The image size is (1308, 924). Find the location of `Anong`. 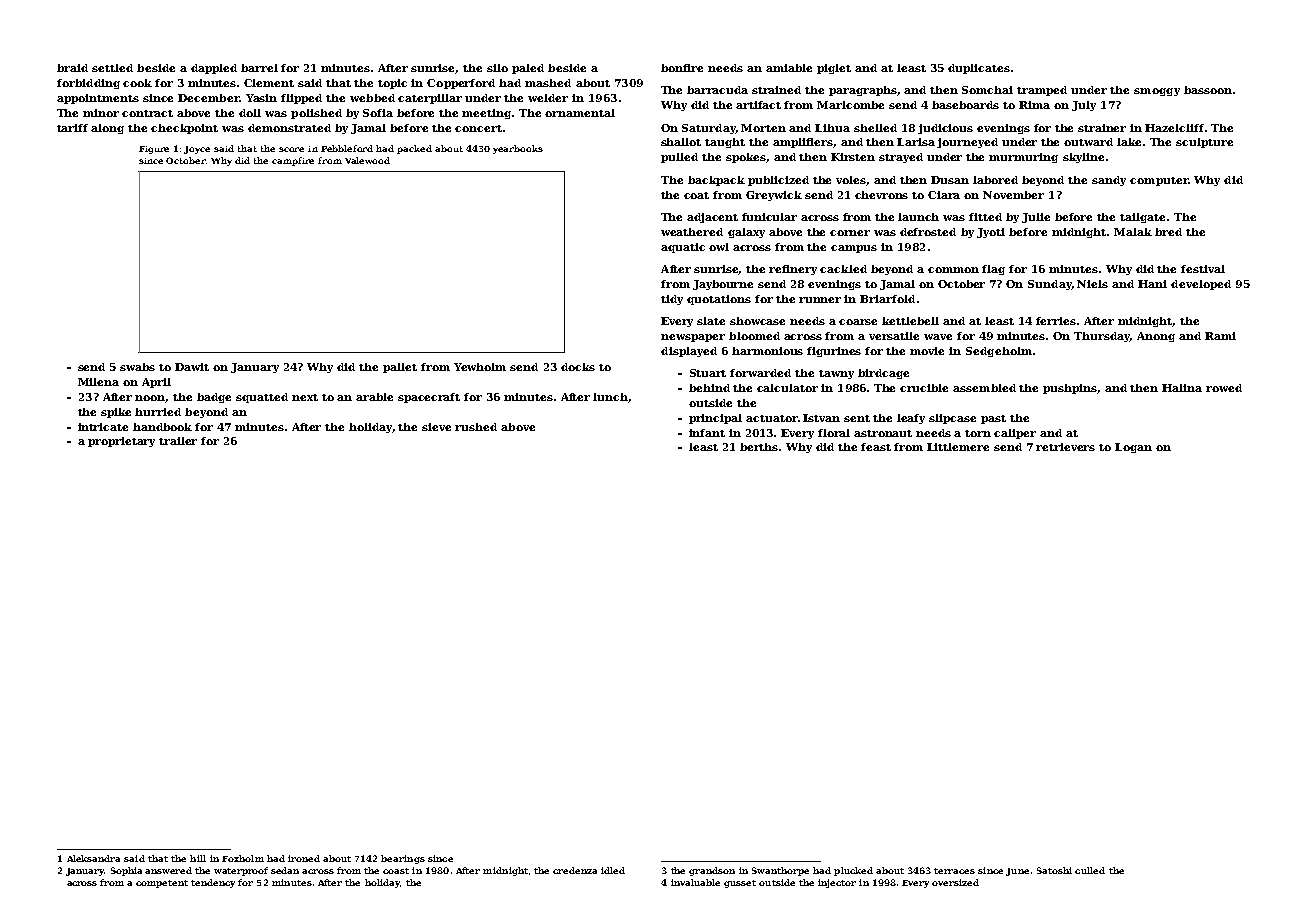

Anong is located at coordinates (1156, 337).
